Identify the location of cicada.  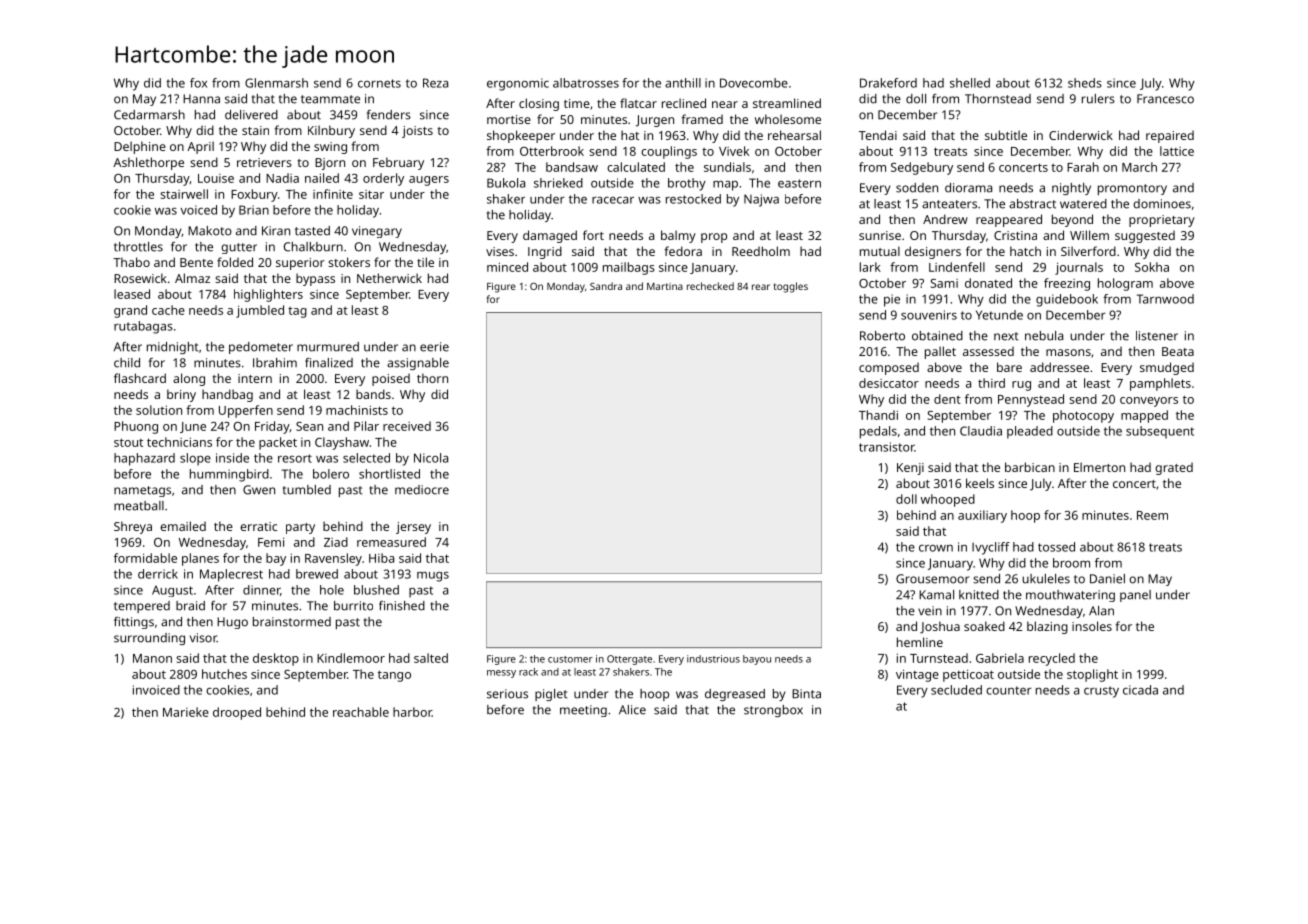
(1140, 690).
